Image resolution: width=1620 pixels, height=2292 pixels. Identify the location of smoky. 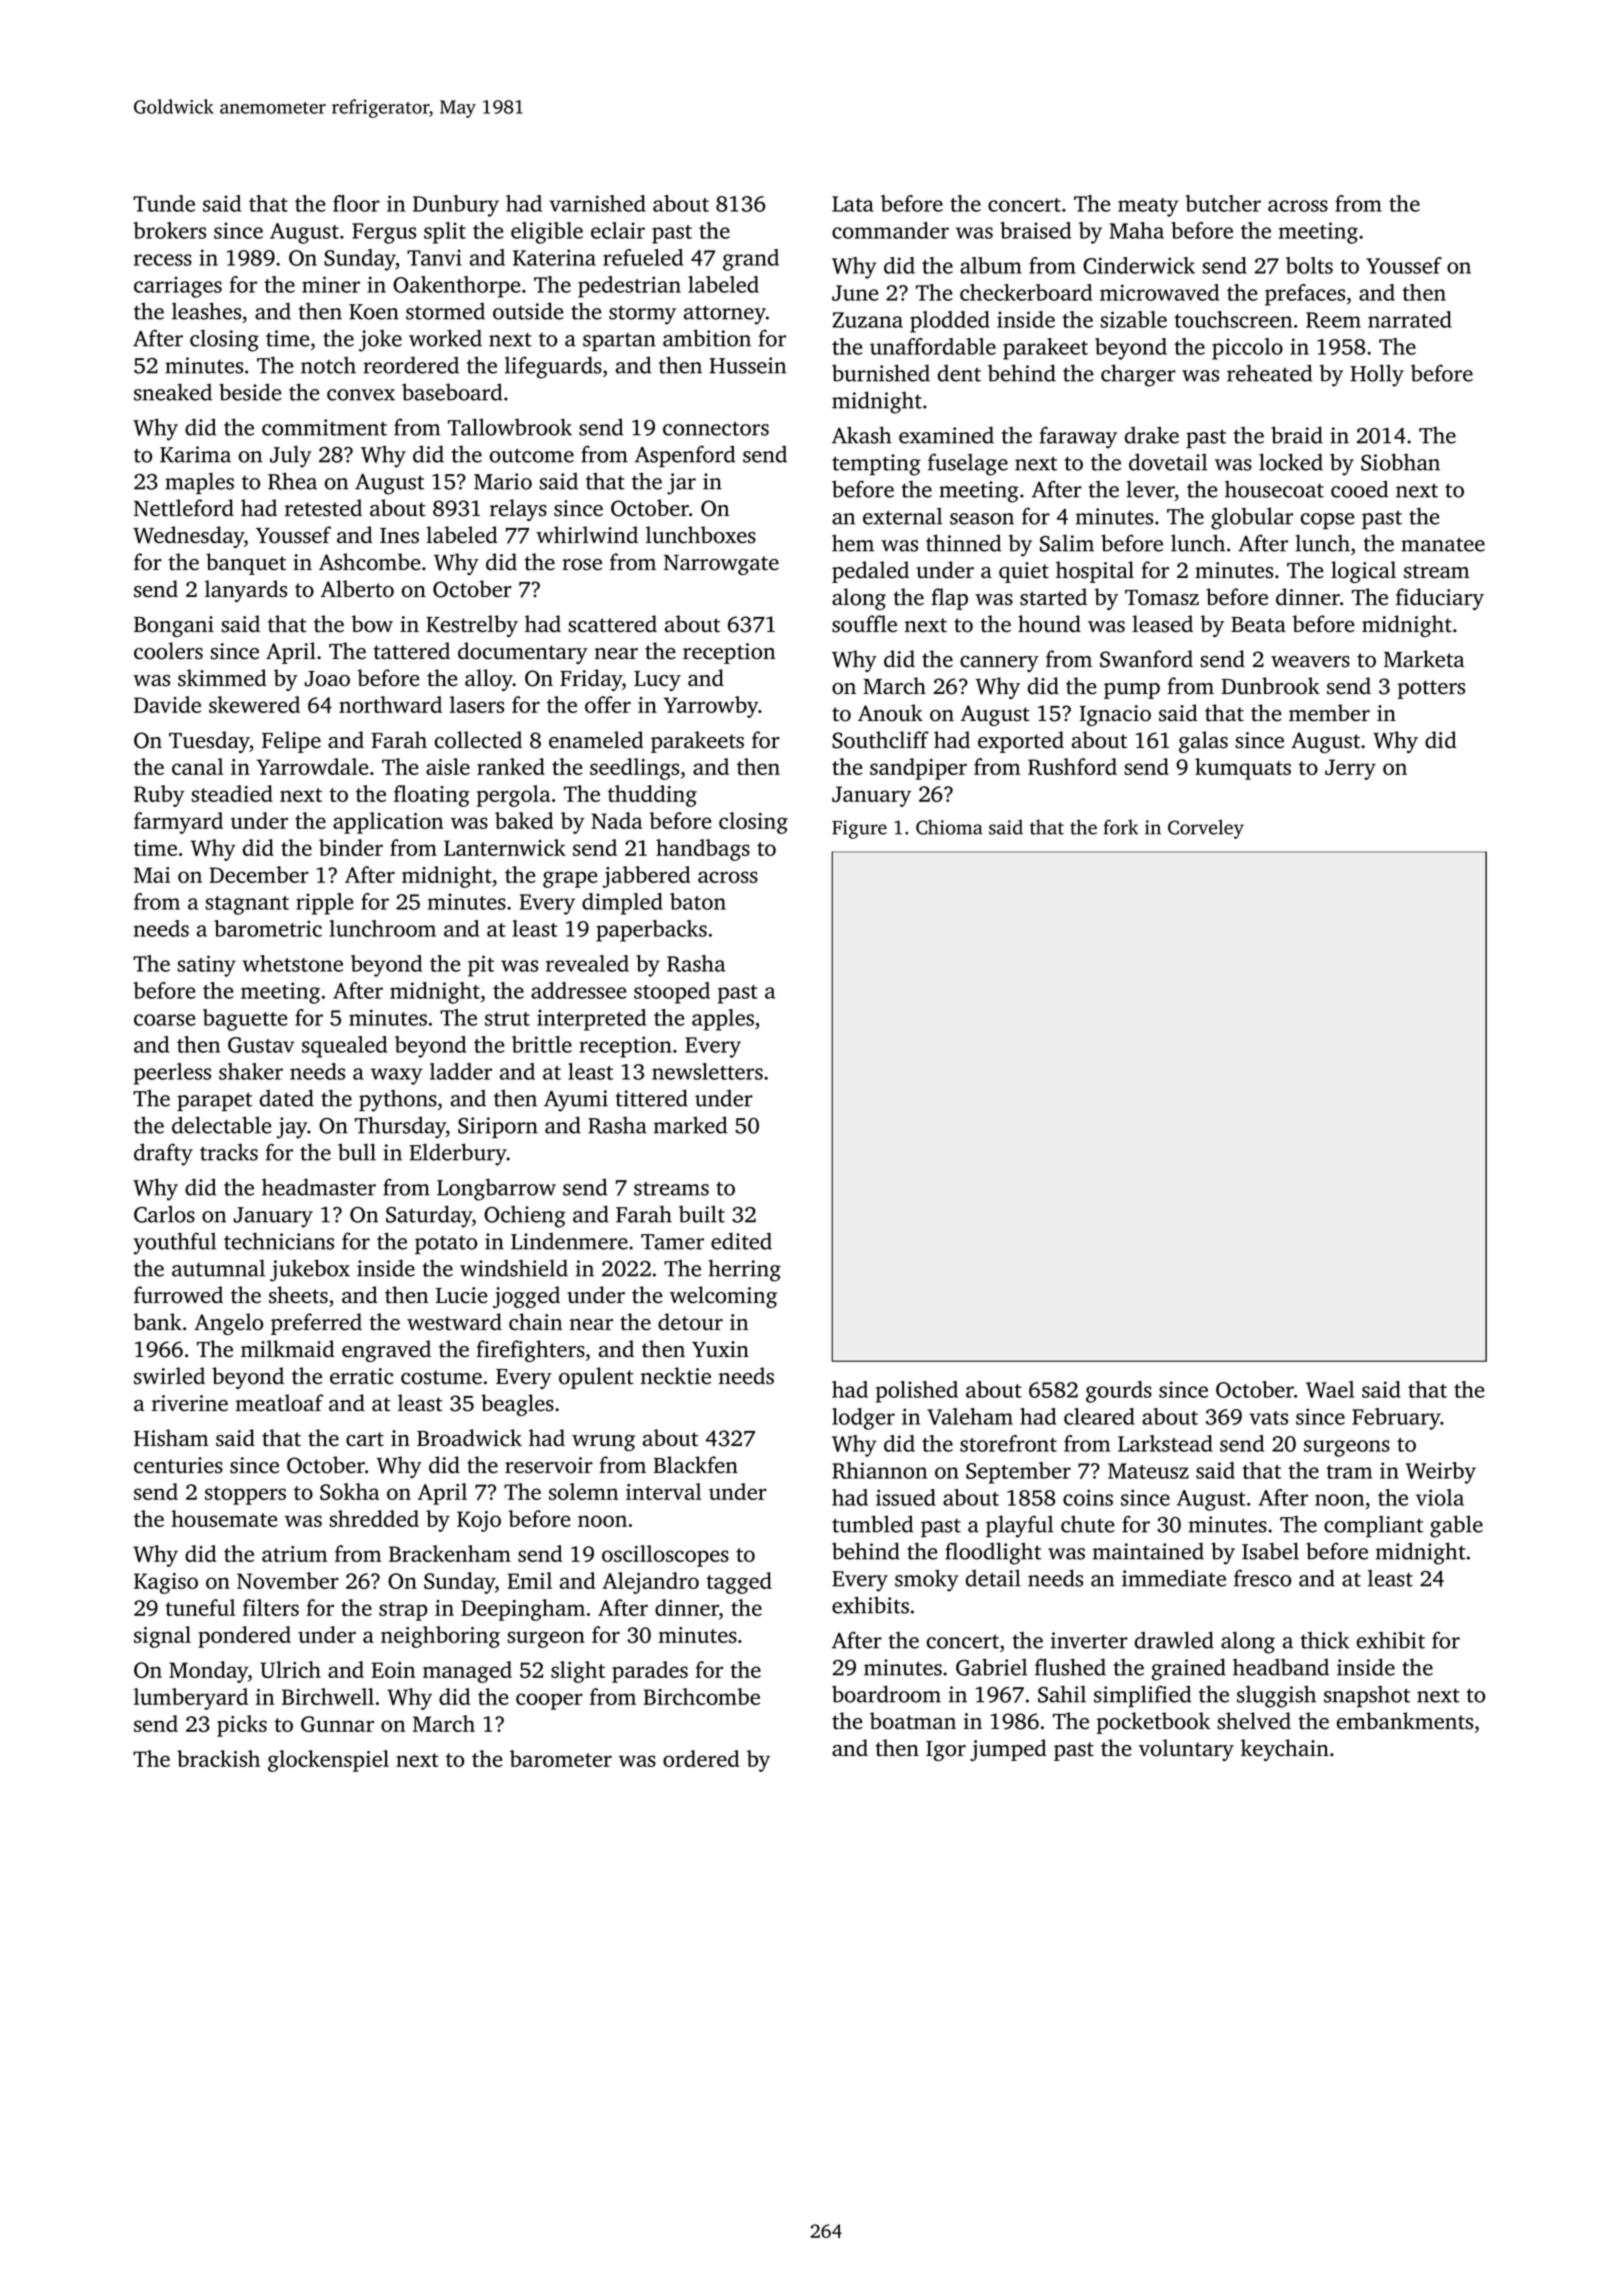
(927, 1580).
